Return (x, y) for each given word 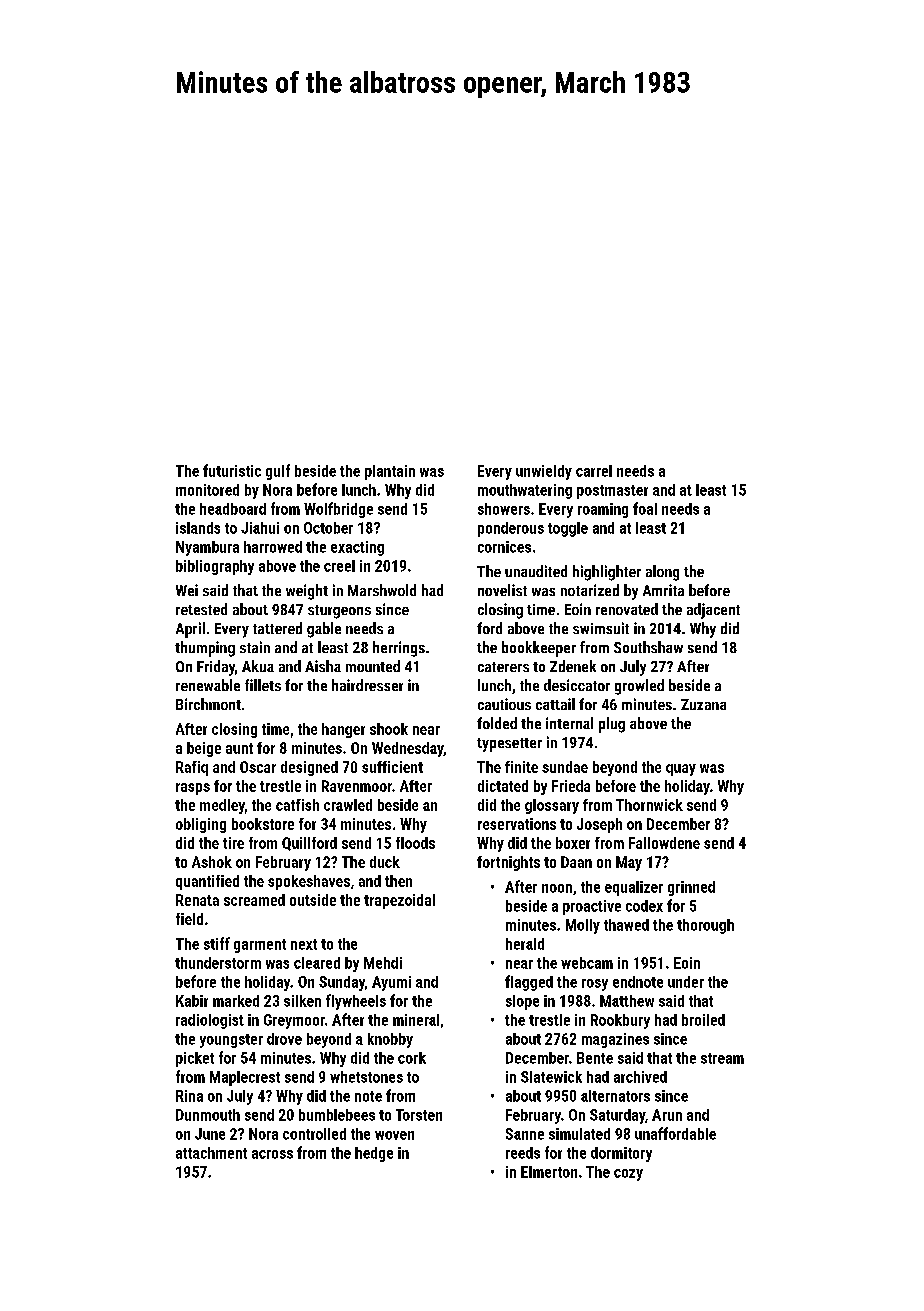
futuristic (232, 470)
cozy (628, 1175)
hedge (374, 1154)
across (272, 1154)
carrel (594, 471)
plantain (390, 472)
